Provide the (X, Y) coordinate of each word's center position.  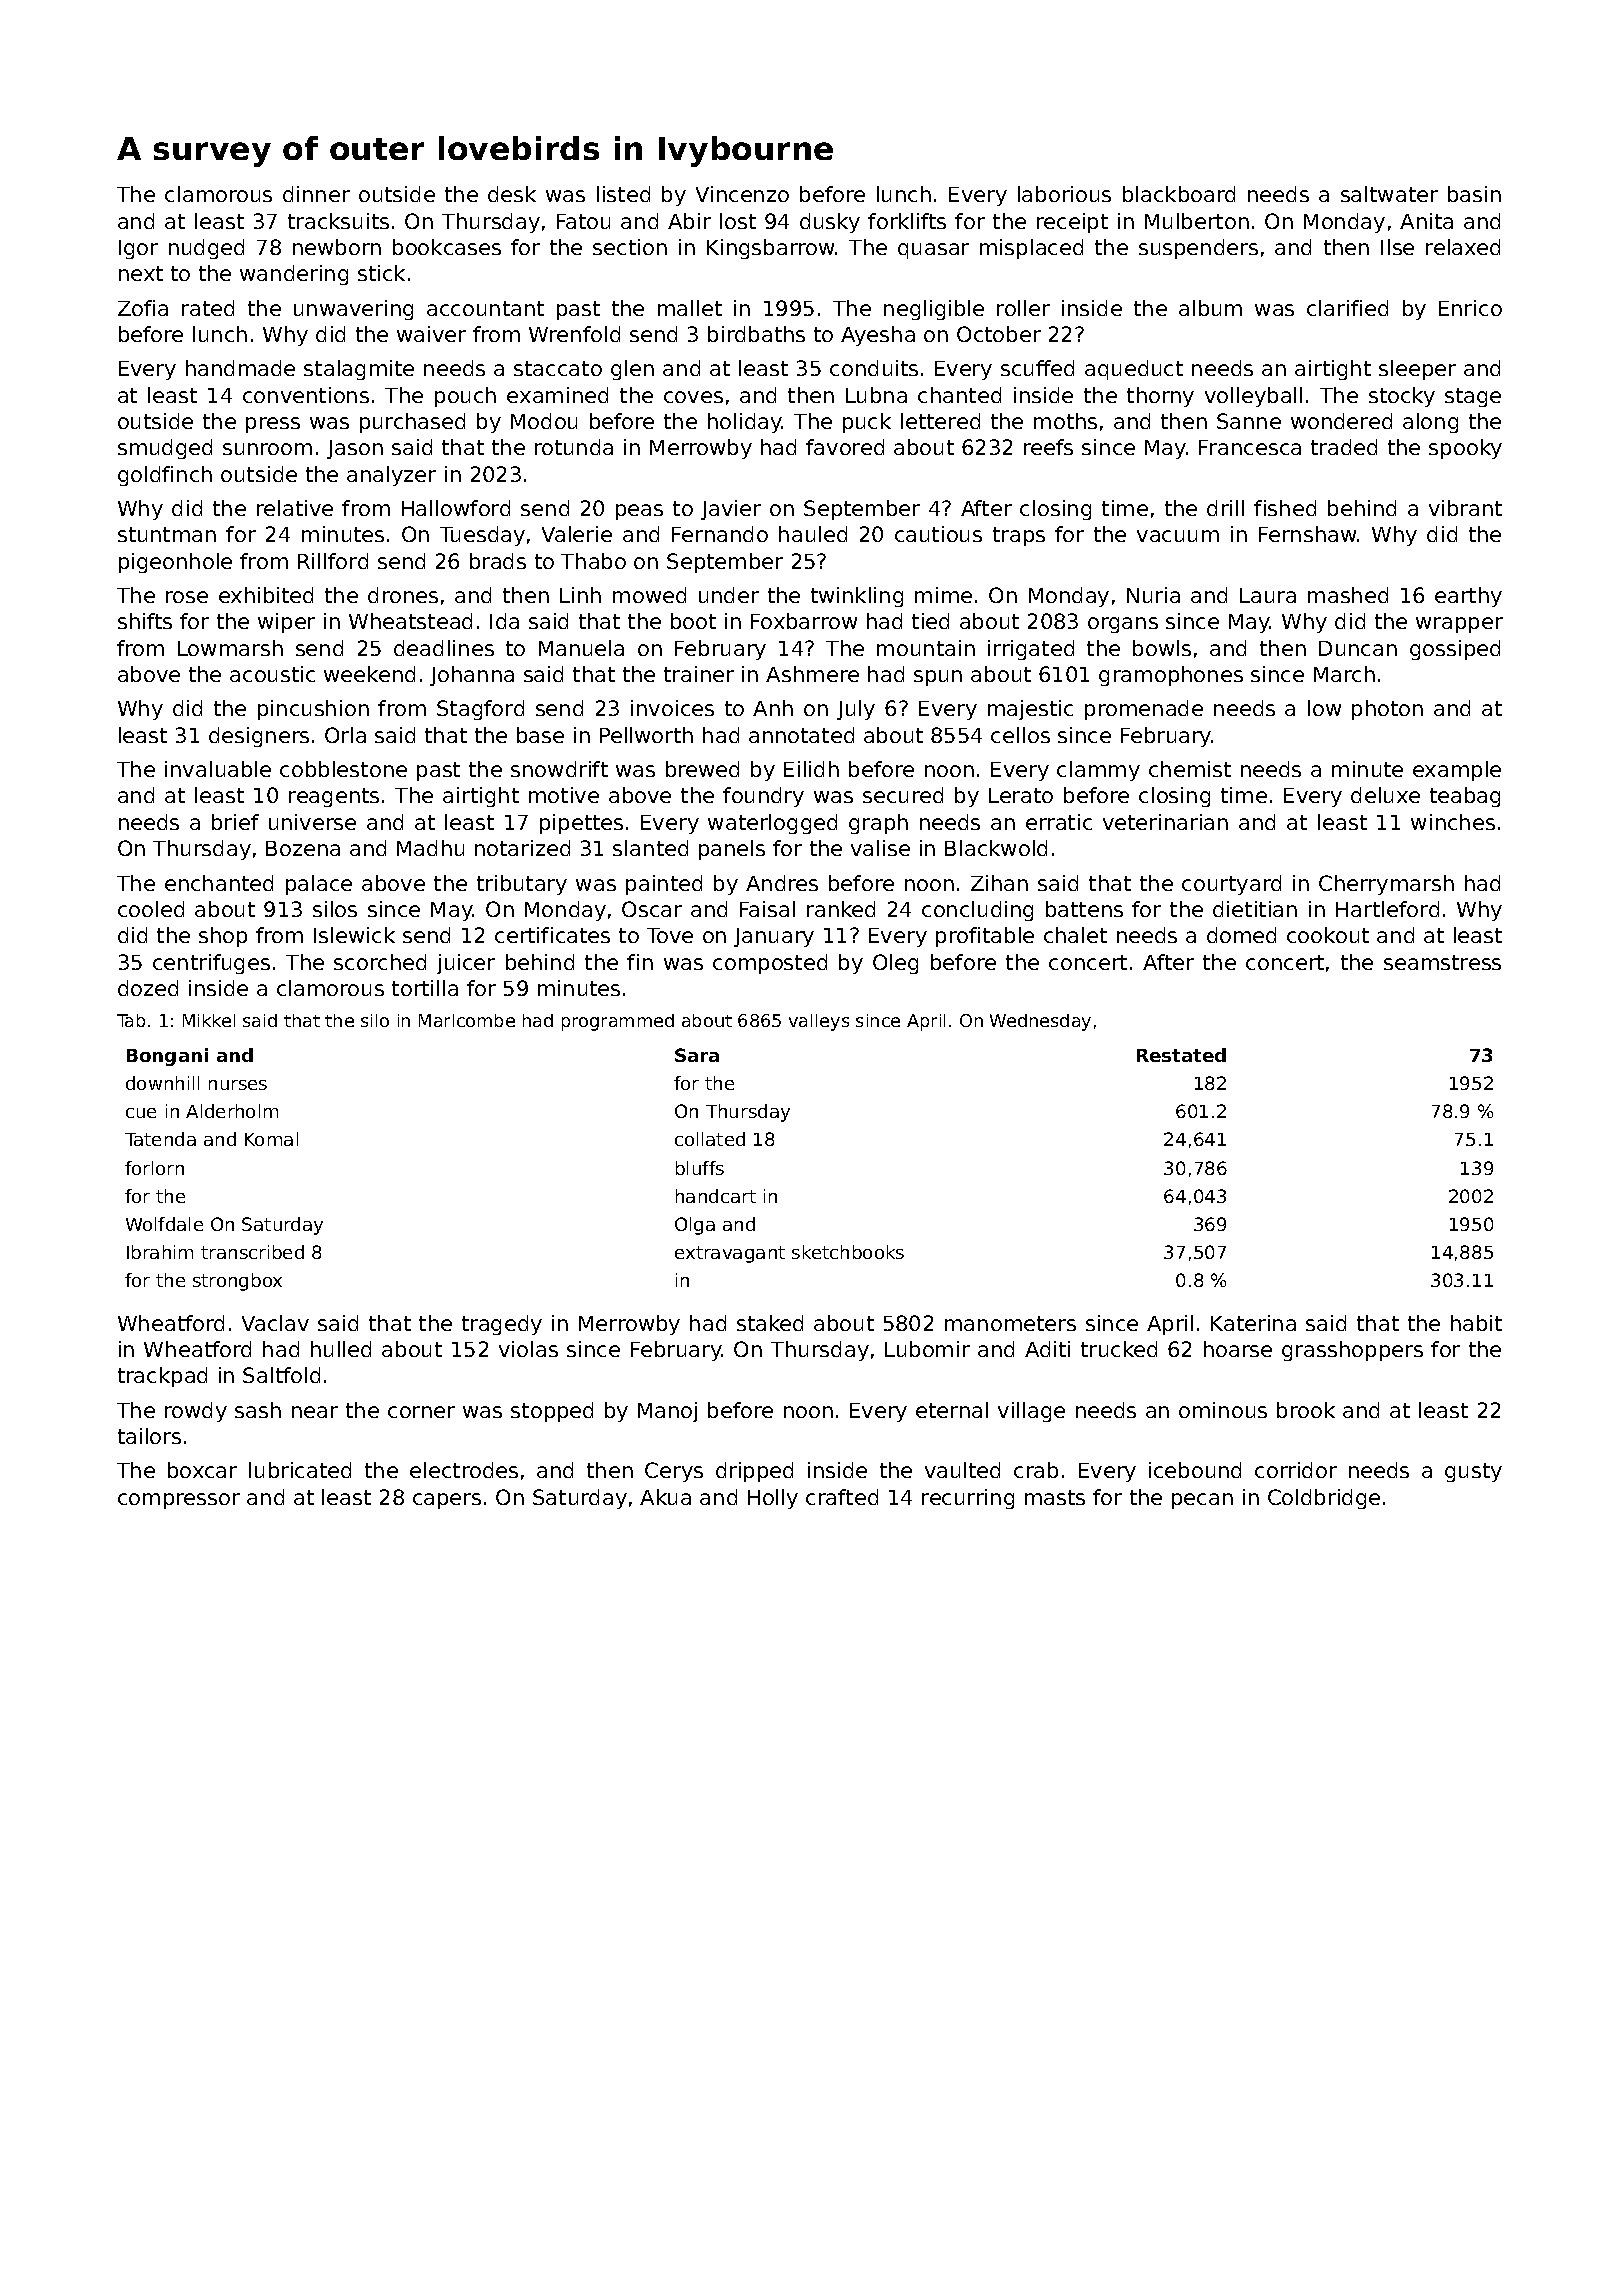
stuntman (167, 534)
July (856, 710)
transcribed (252, 1252)
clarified (1347, 308)
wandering (294, 275)
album (1210, 308)
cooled (151, 909)
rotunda (574, 447)
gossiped (1455, 650)
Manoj (667, 1412)
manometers (1010, 1323)
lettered (940, 421)
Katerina (1253, 1323)
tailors (149, 1436)
